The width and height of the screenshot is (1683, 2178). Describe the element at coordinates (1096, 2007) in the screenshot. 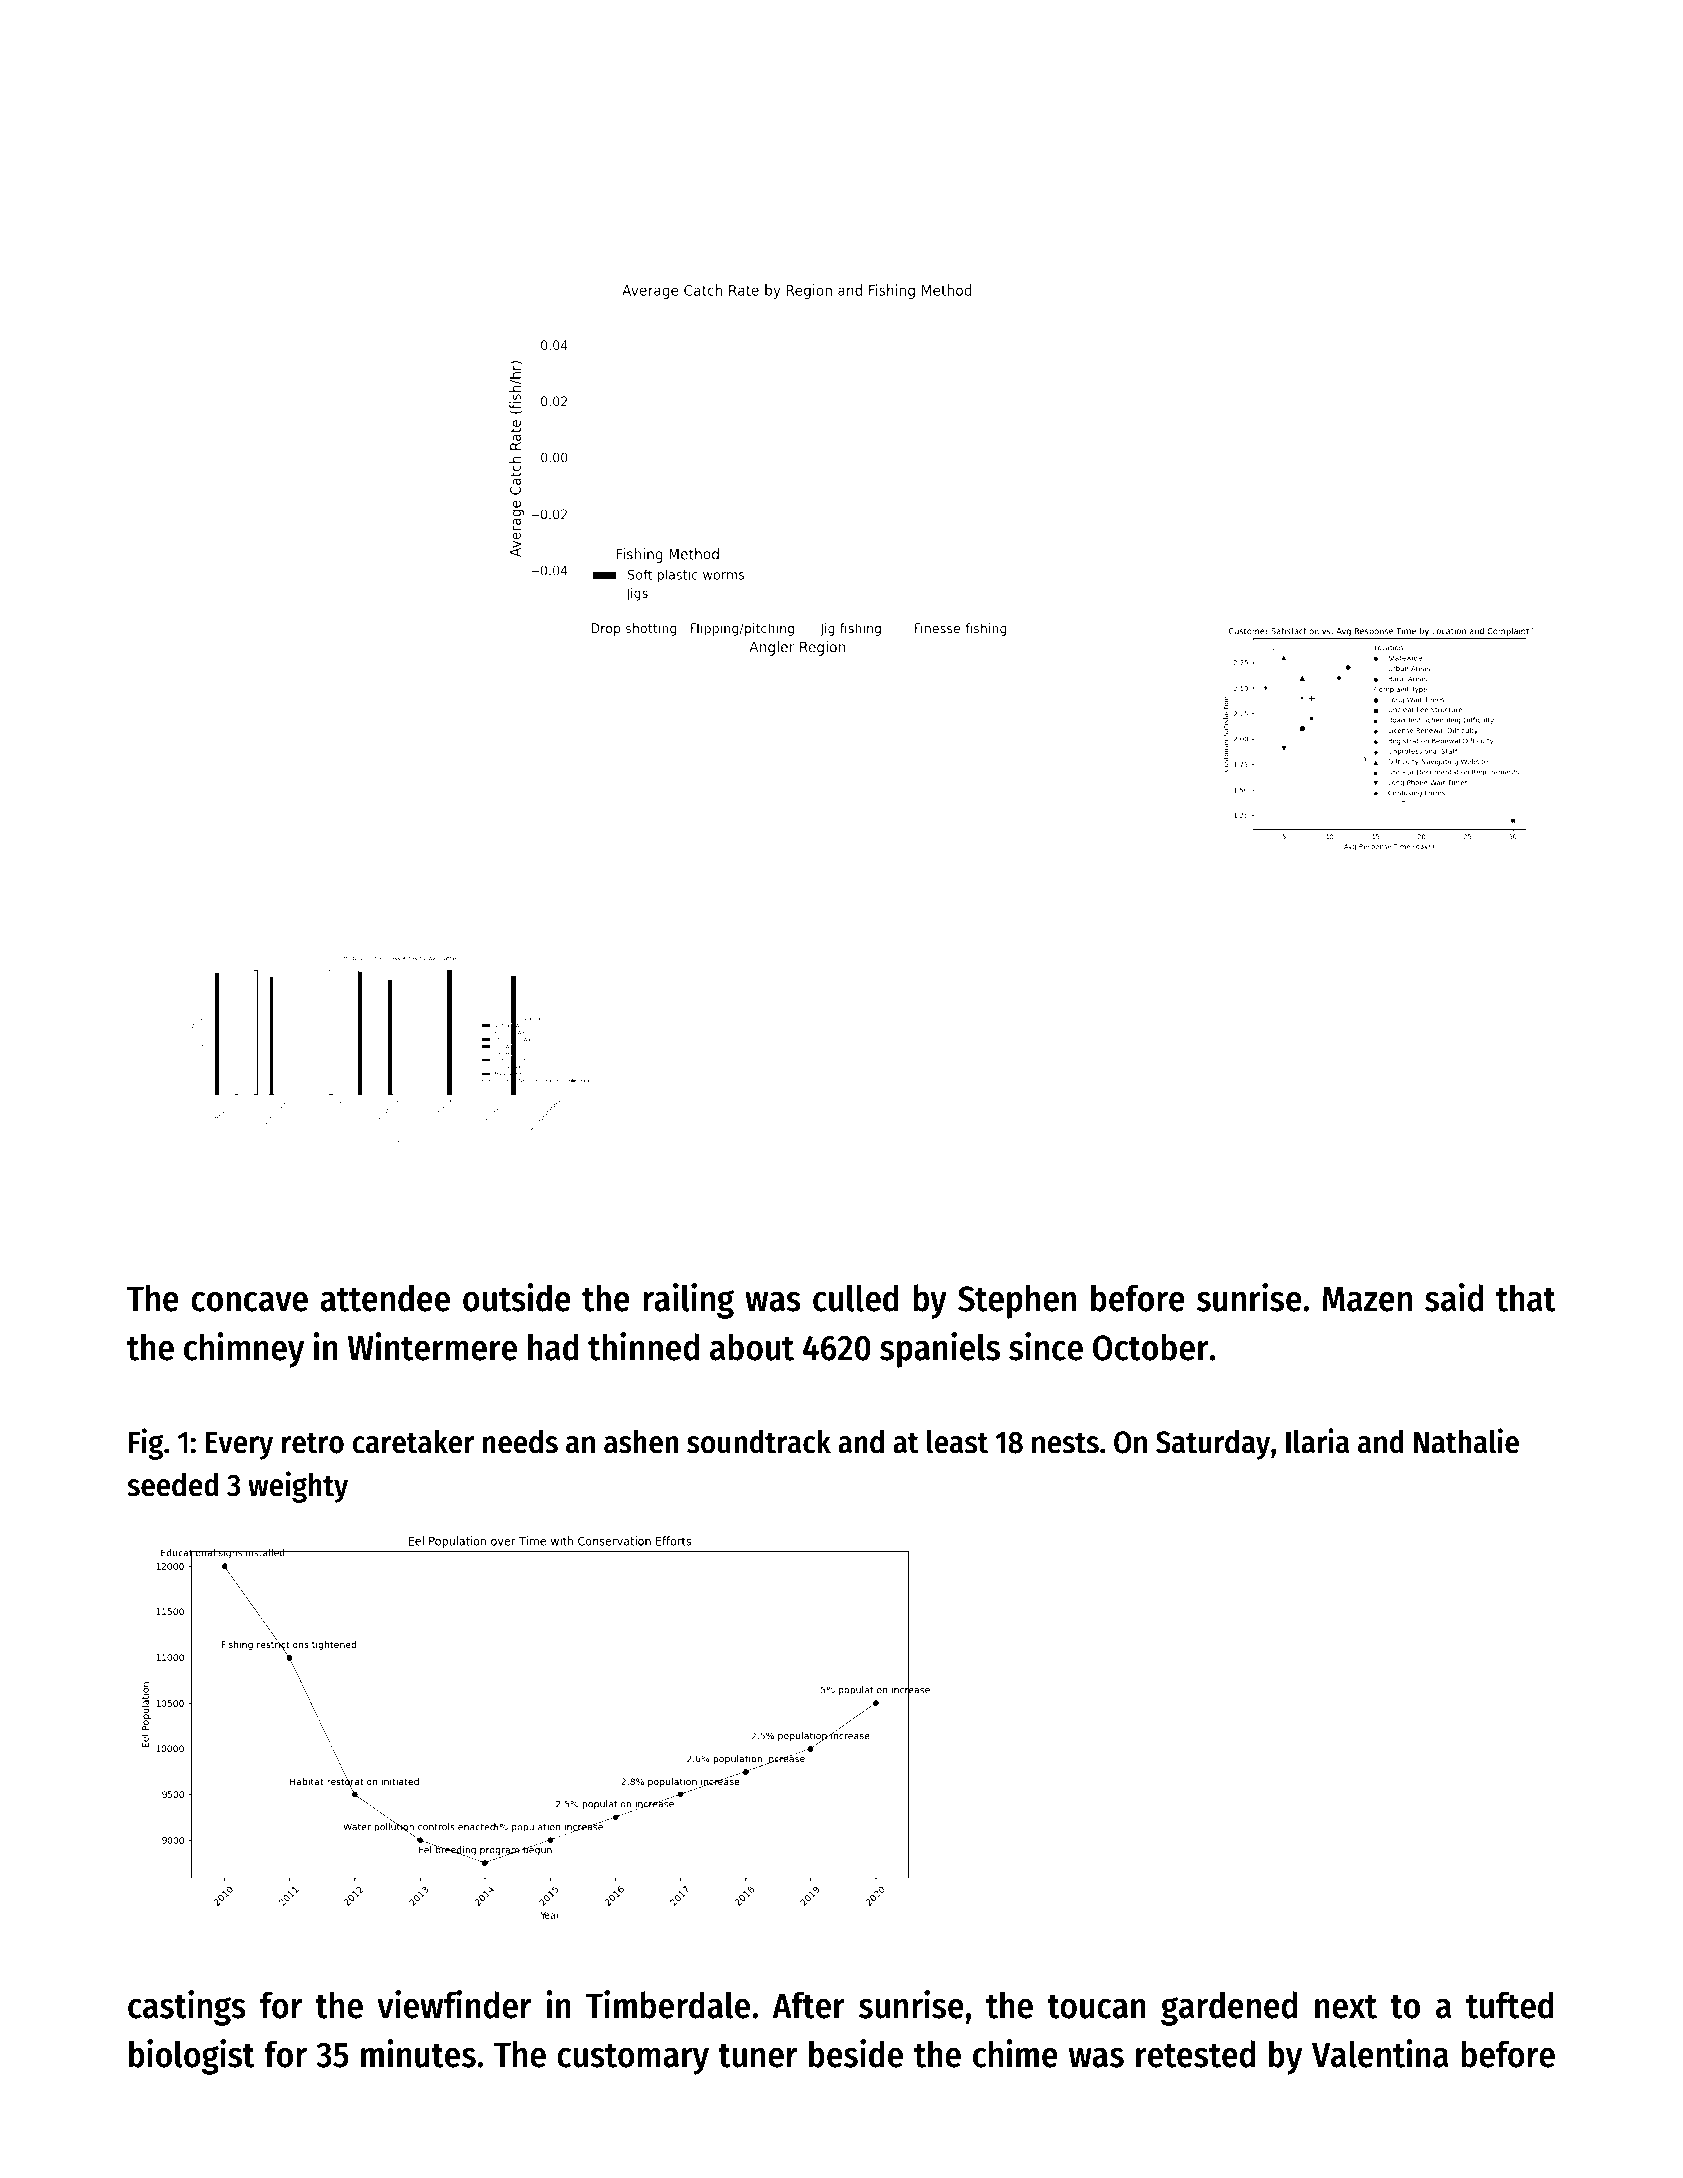

I see `toucan` at that location.
